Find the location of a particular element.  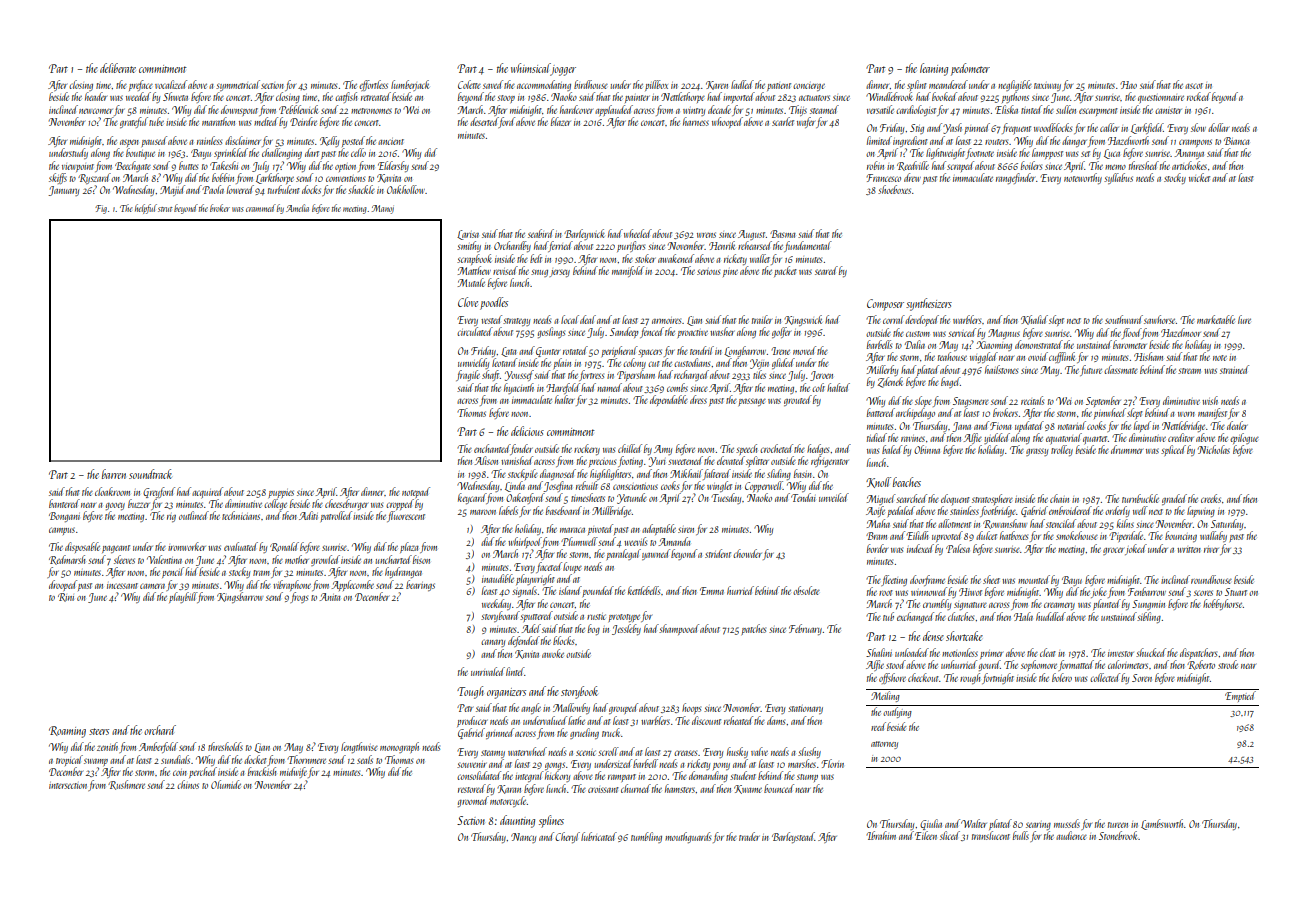

blazer is located at coordinates (561, 121).
